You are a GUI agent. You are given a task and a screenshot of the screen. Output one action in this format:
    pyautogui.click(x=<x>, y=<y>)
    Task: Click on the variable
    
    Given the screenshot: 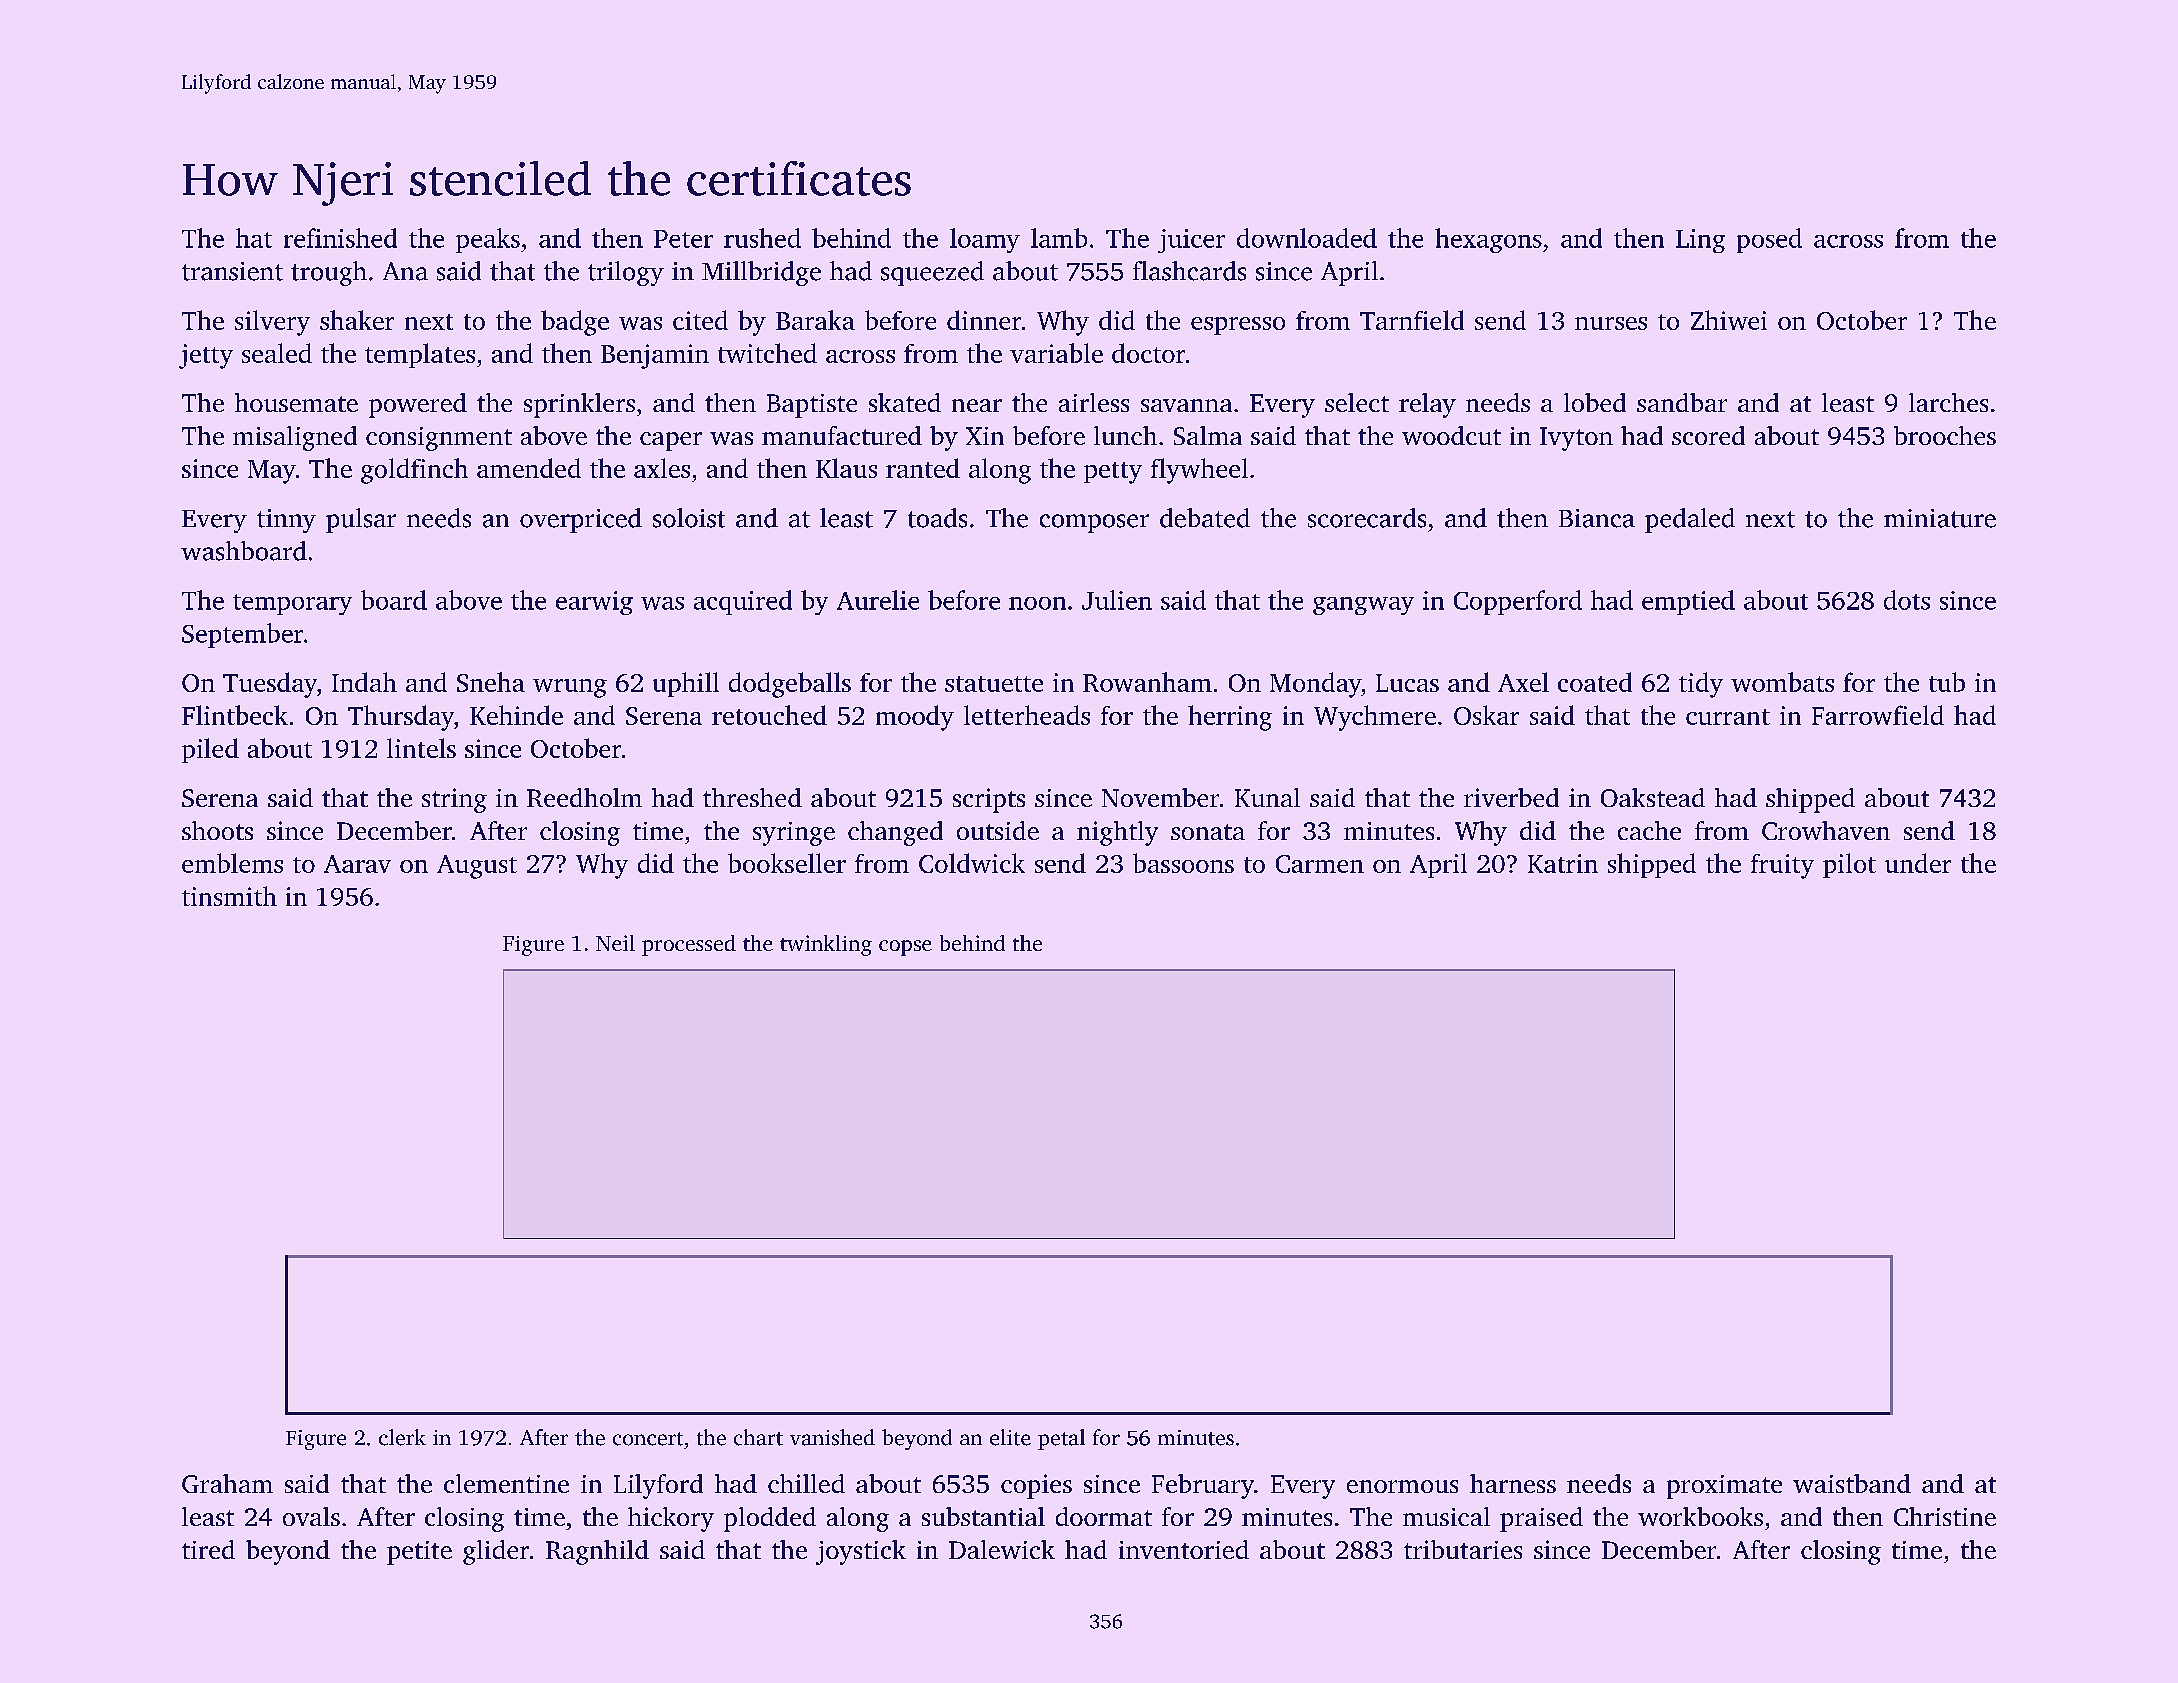 What is the action you would take?
    pyautogui.click(x=1056, y=353)
